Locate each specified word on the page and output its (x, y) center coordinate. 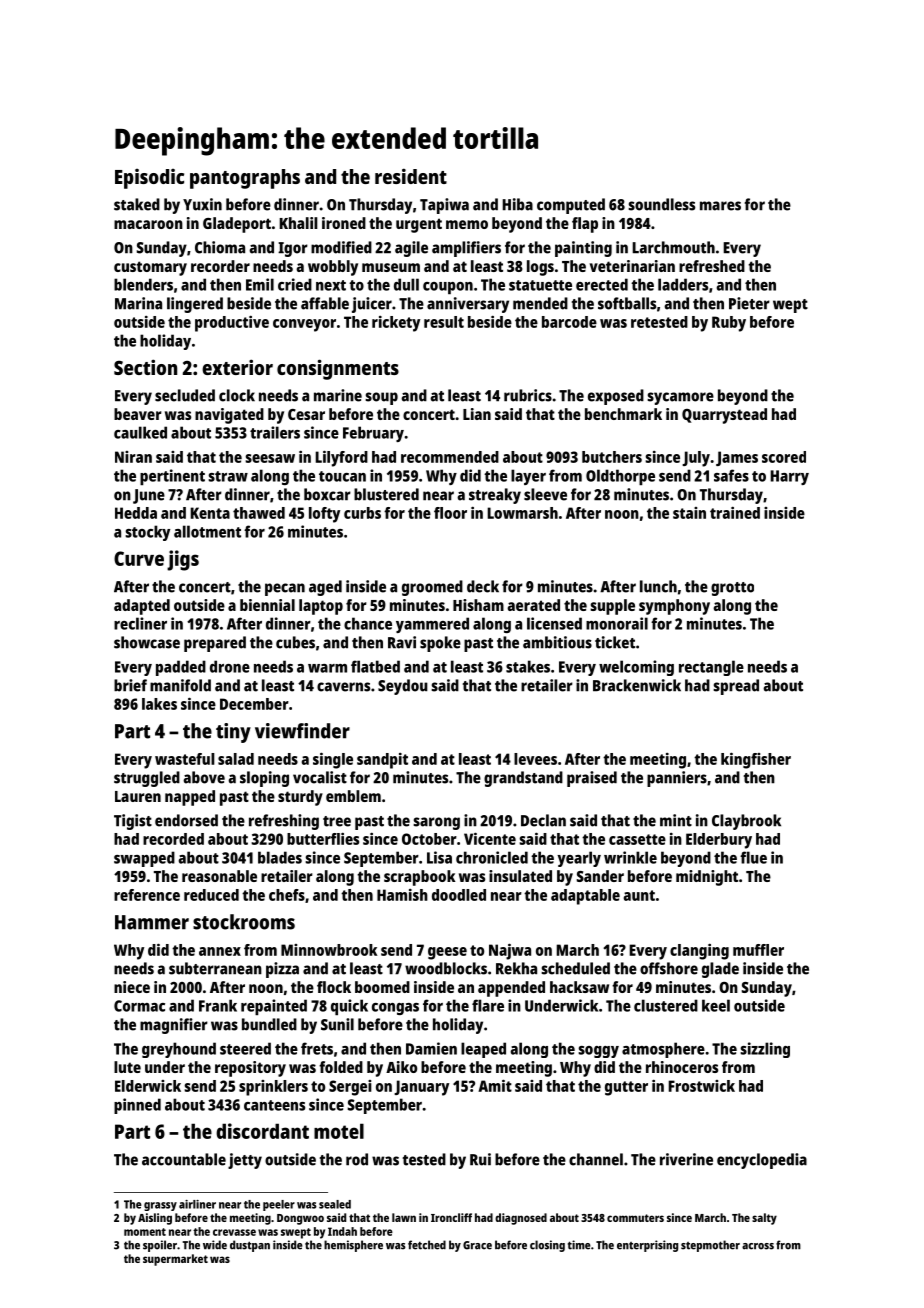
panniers (677, 779)
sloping (264, 779)
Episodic (149, 179)
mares (720, 206)
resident (411, 176)
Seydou (403, 687)
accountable (184, 1159)
